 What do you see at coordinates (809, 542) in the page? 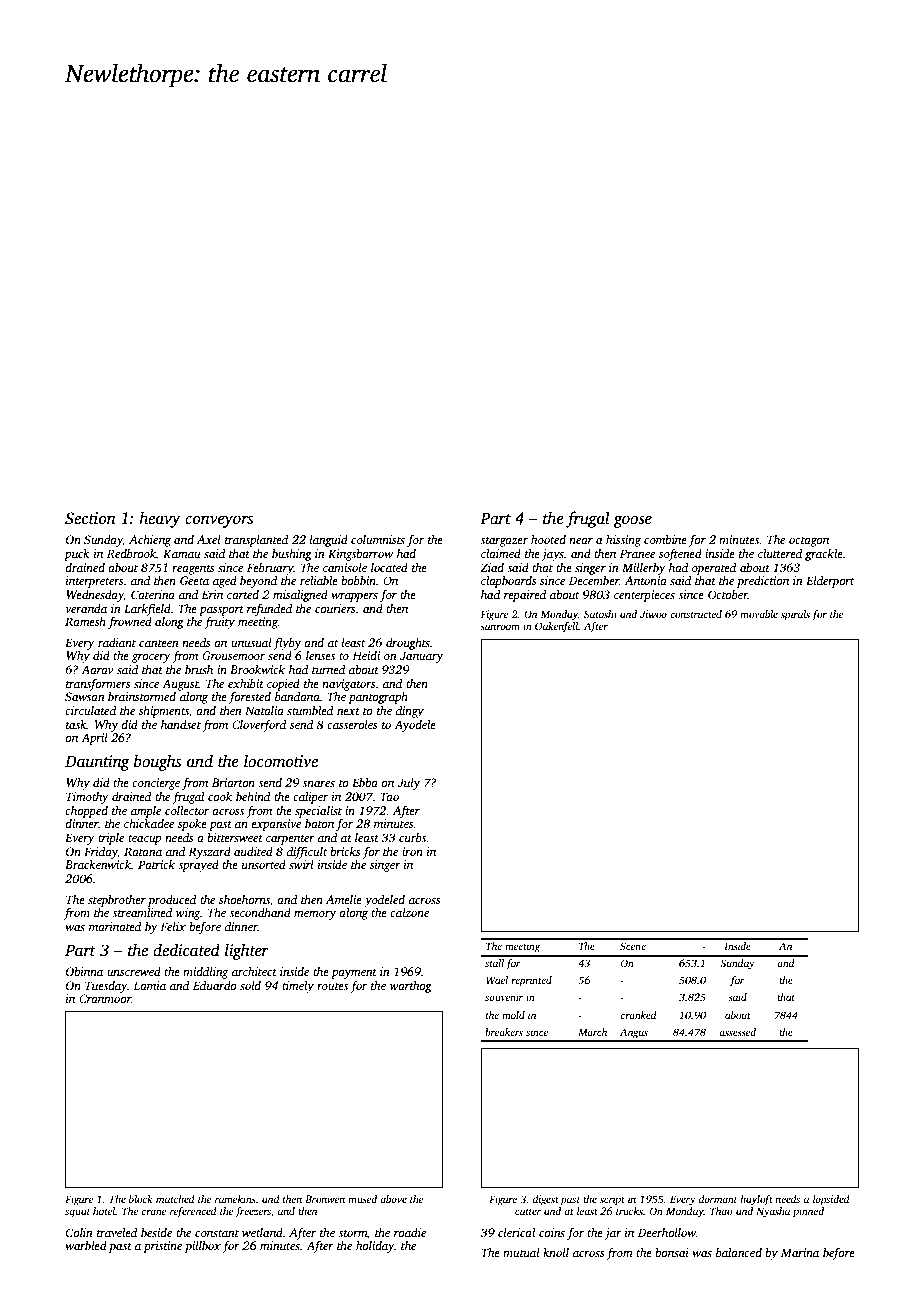
I see `octagon` at bounding box center [809, 542].
